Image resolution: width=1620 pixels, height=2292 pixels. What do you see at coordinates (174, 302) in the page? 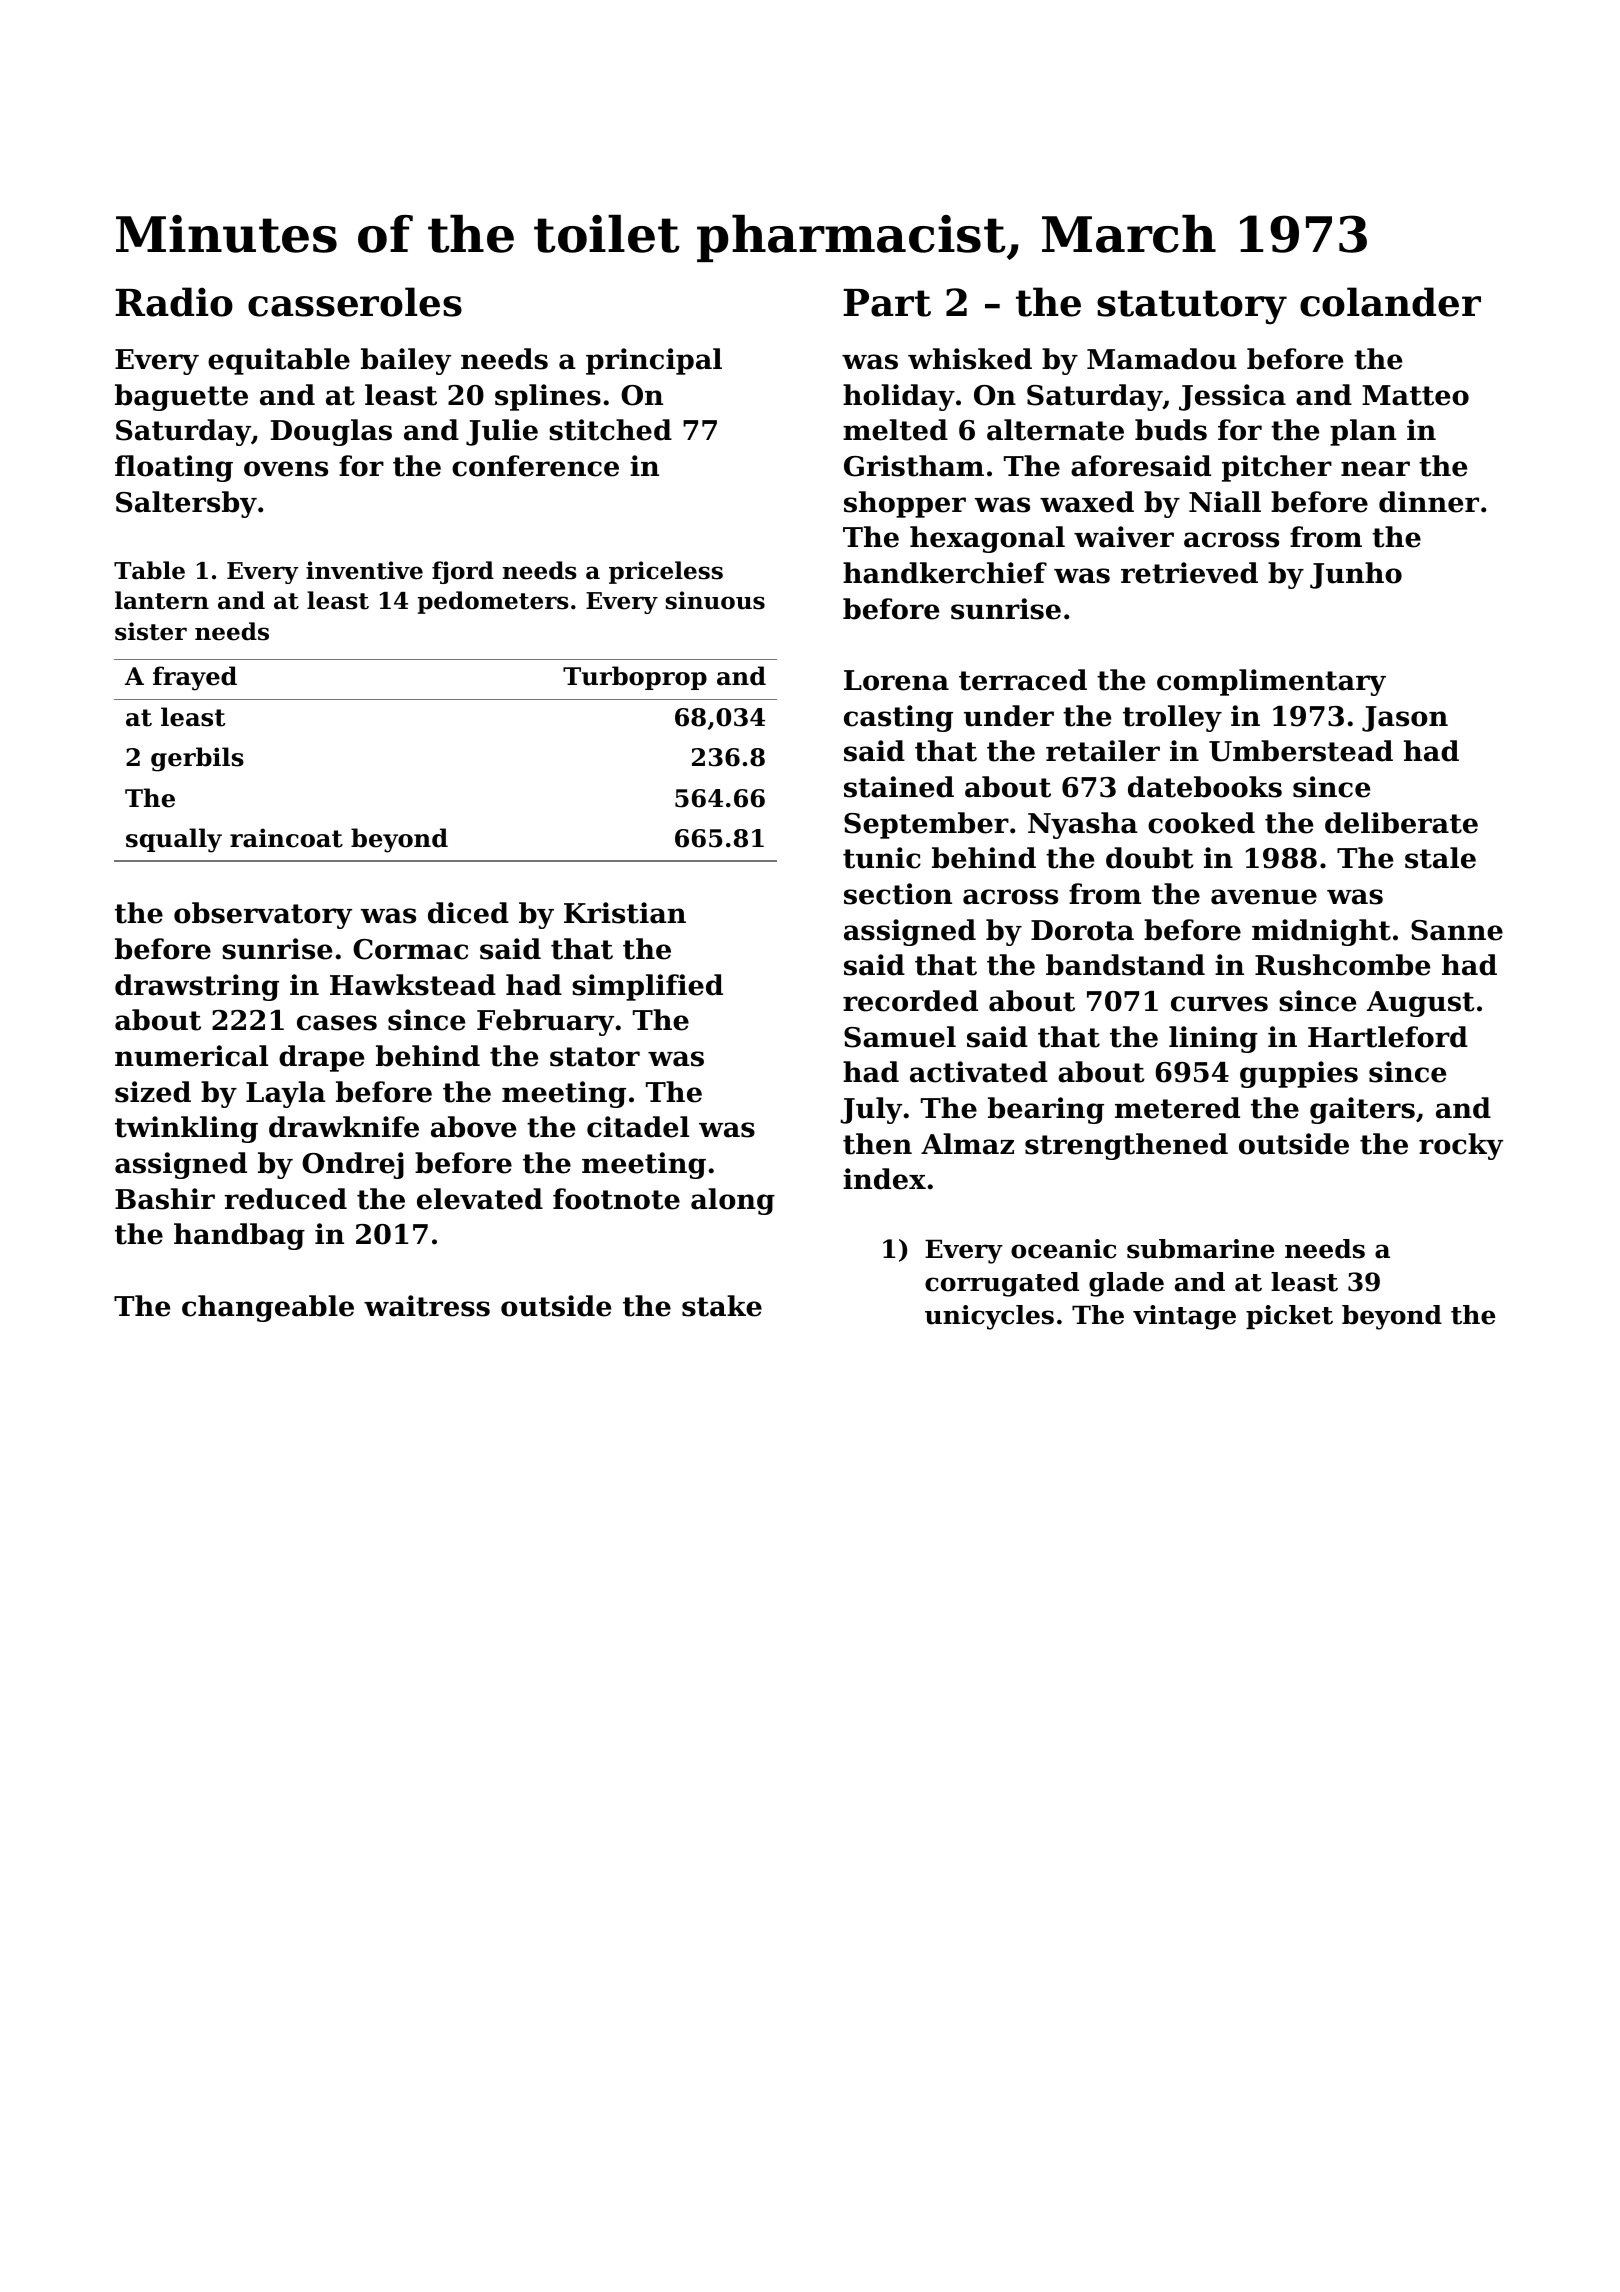
I see `Radio` at bounding box center [174, 302].
